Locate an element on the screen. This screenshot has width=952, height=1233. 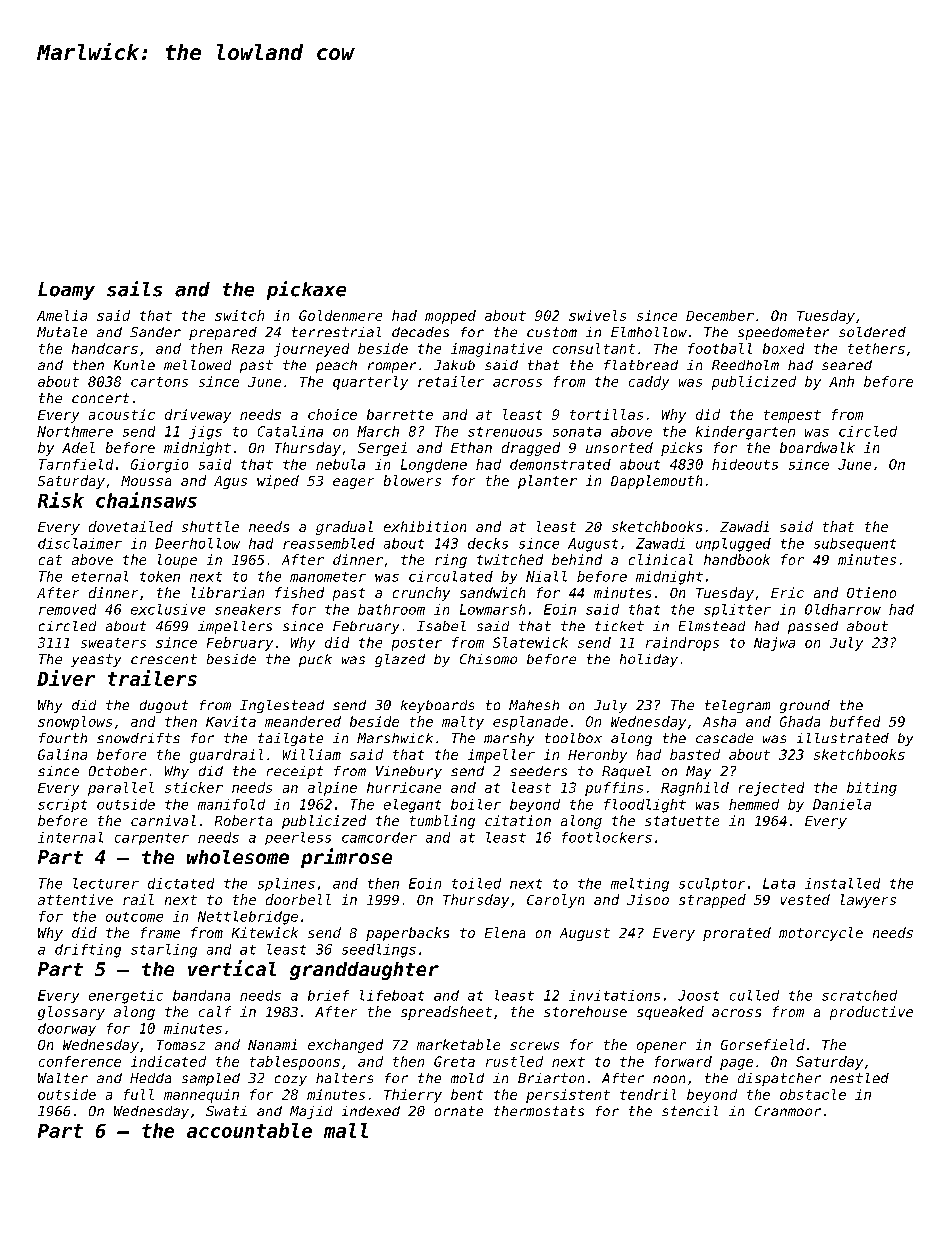
sculptor is located at coordinates (712, 884).
